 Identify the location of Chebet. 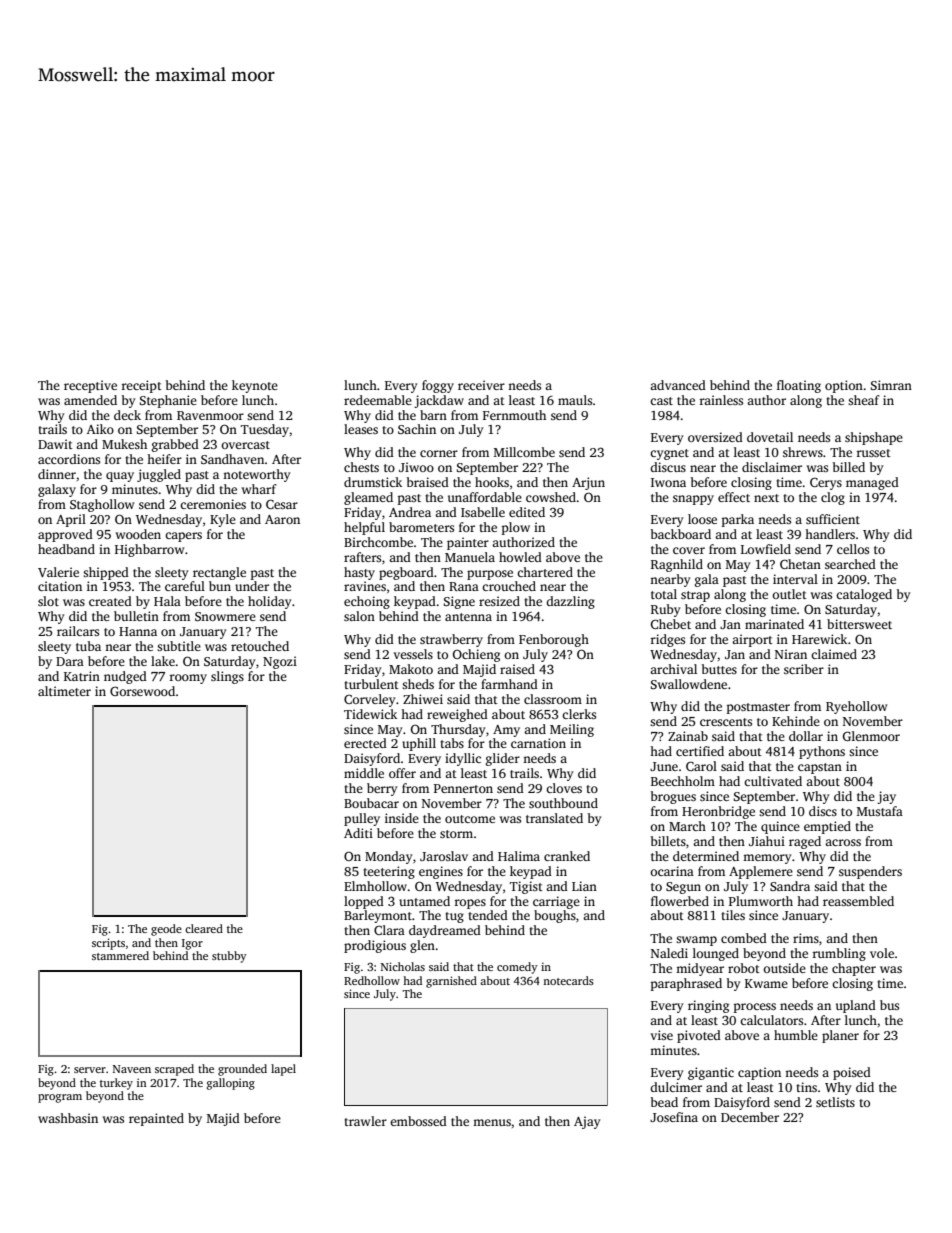
(671, 624).
